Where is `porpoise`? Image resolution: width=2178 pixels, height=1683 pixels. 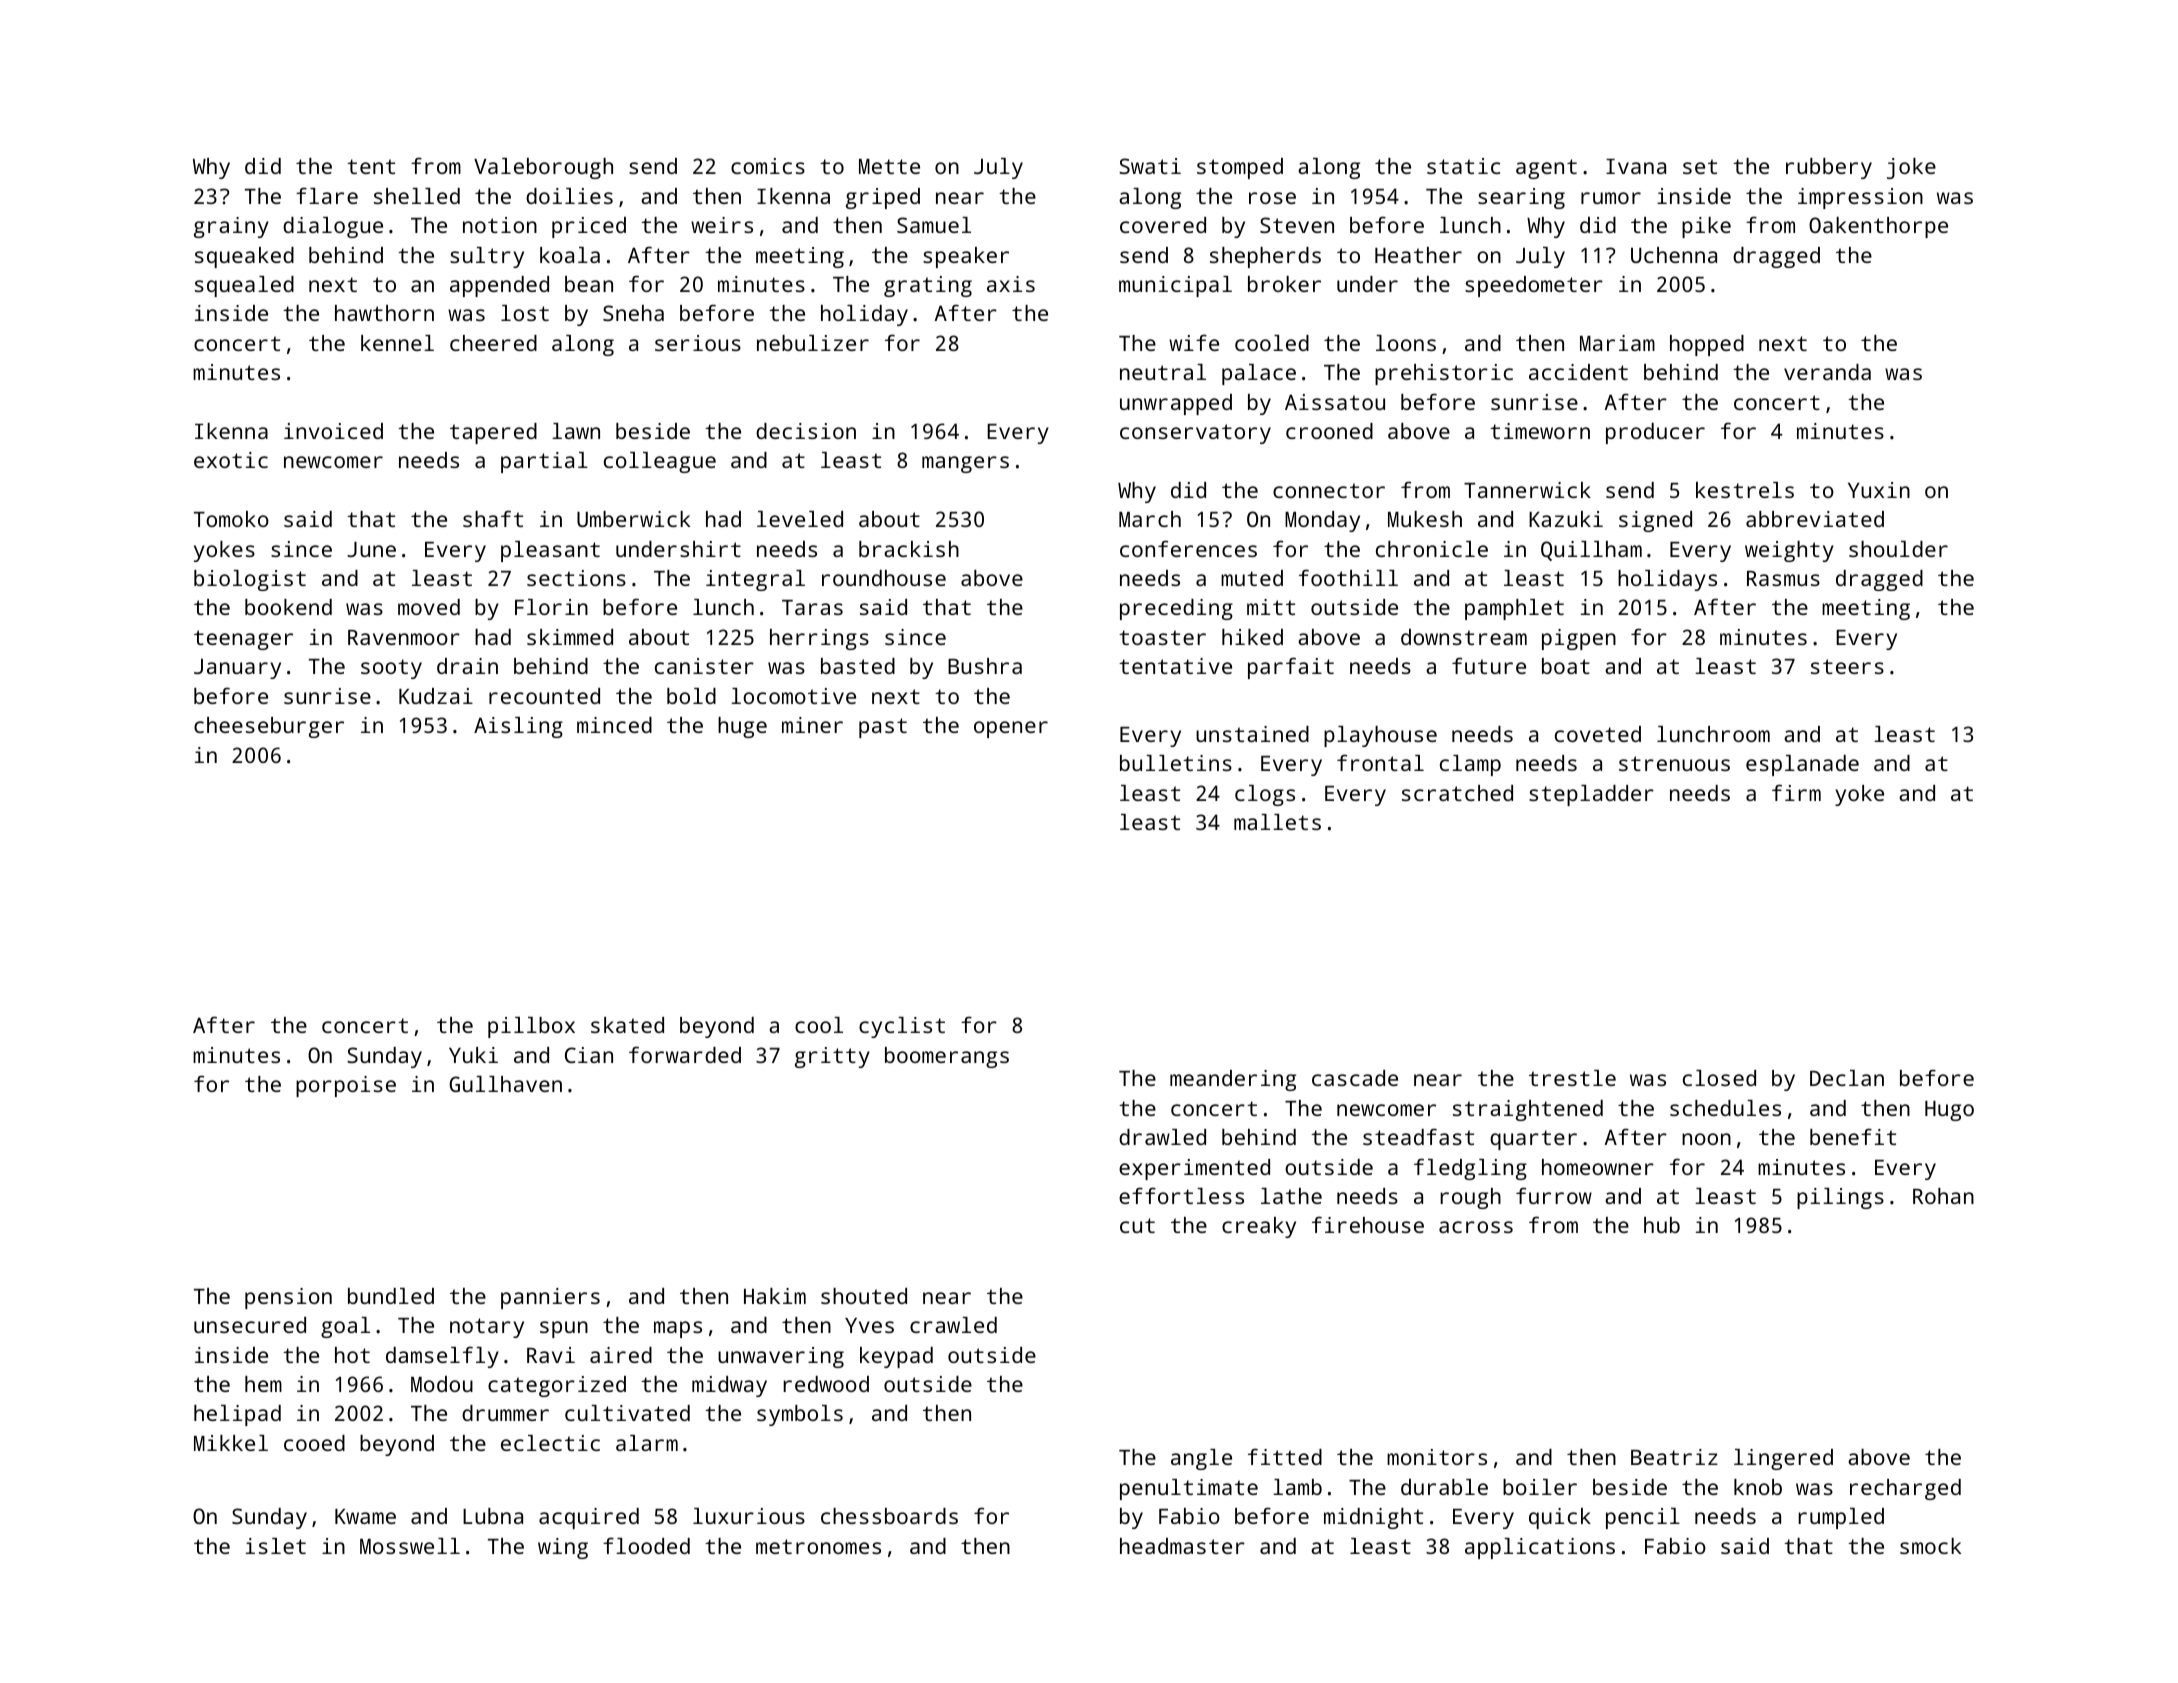 porpoise is located at coordinates (346, 1086).
